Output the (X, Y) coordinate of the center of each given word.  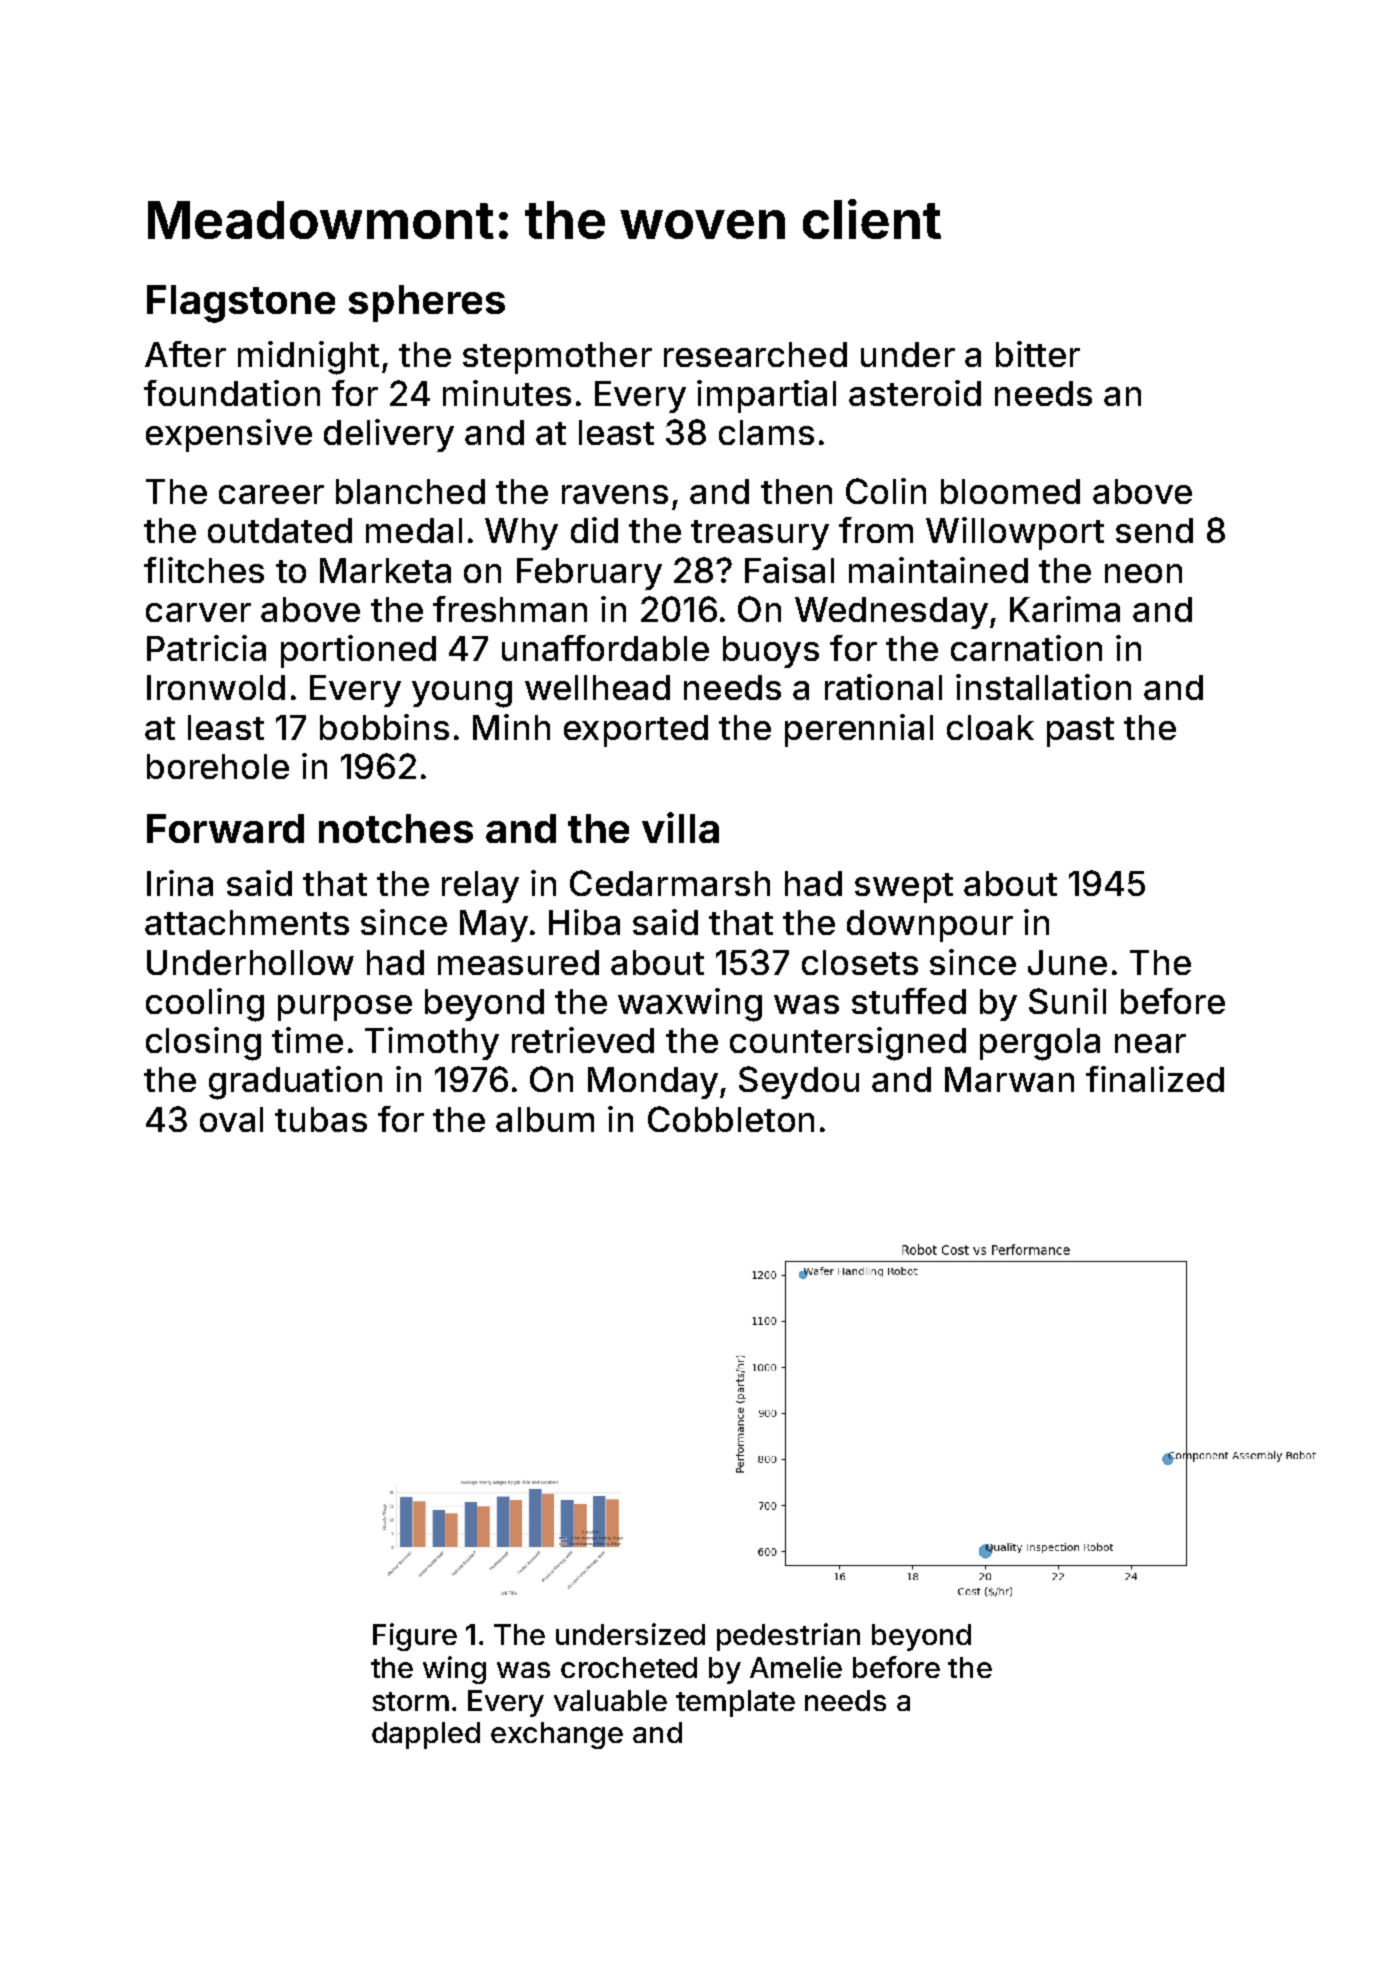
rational (883, 687)
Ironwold (216, 687)
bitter (1038, 354)
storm (410, 1701)
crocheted (629, 1667)
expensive (229, 435)
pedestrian (788, 1637)
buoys (771, 652)
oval (231, 1119)
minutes (507, 393)
